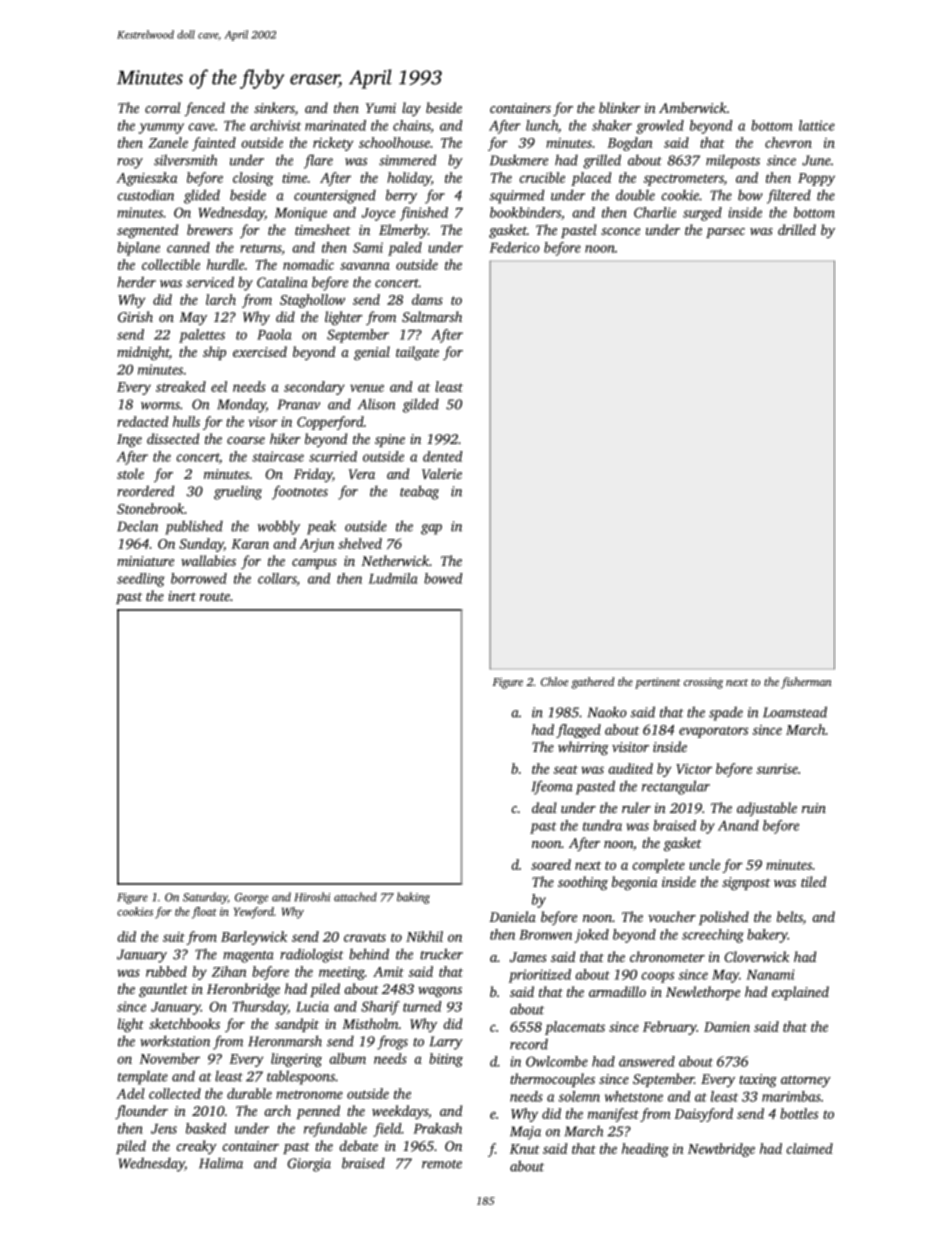 Image resolution: width=952 pixels, height=1233 pixels. I want to click on Daniela, so click(512, 916).
